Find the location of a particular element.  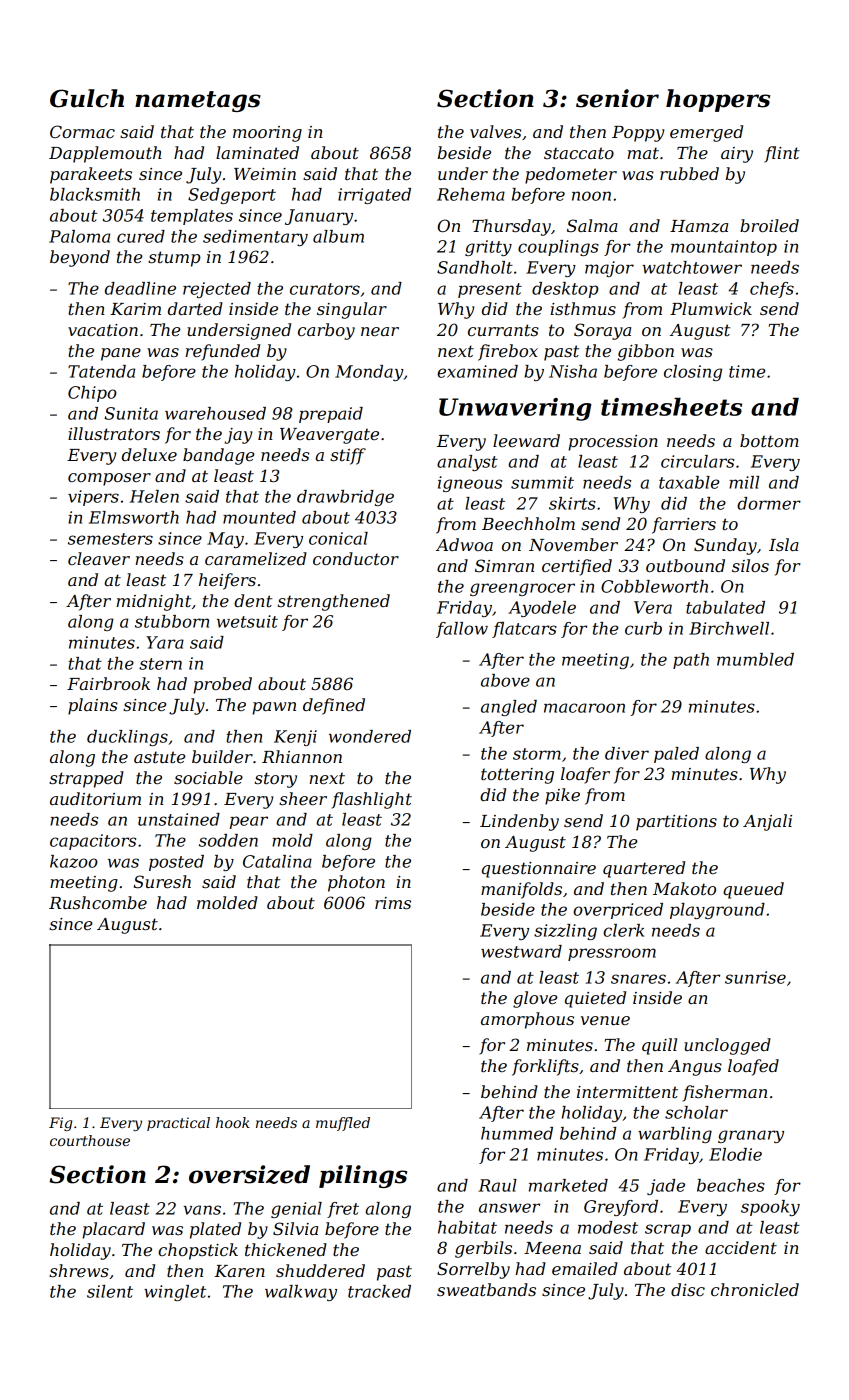

Paloma is located at coordinates (79, 236).
